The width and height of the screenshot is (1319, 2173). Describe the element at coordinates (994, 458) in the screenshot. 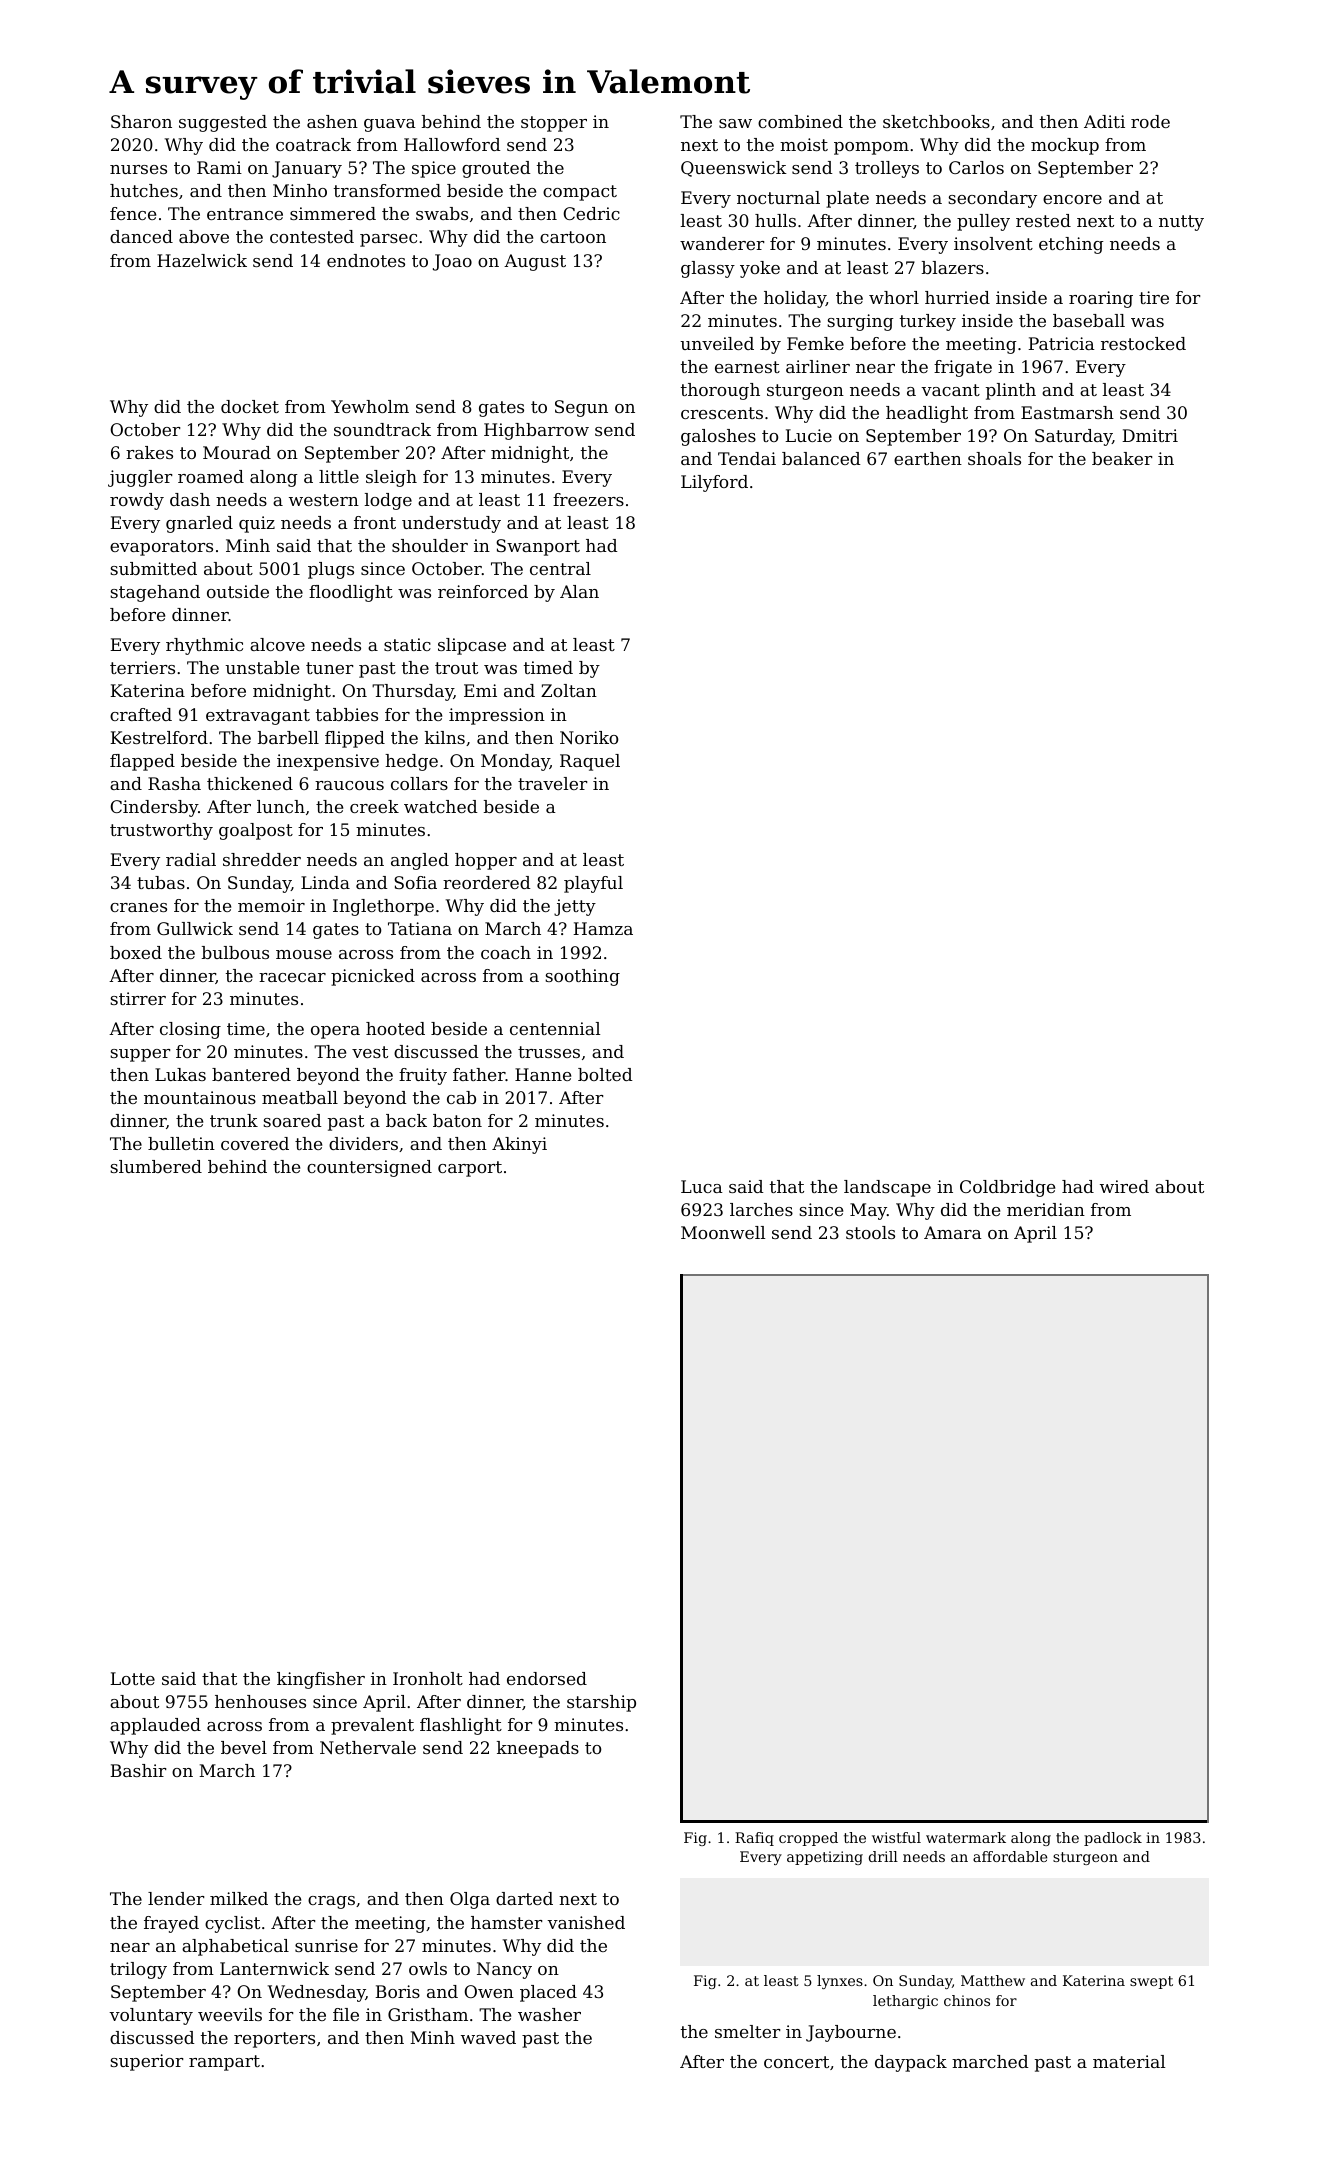

I see `shoals` at that location.
